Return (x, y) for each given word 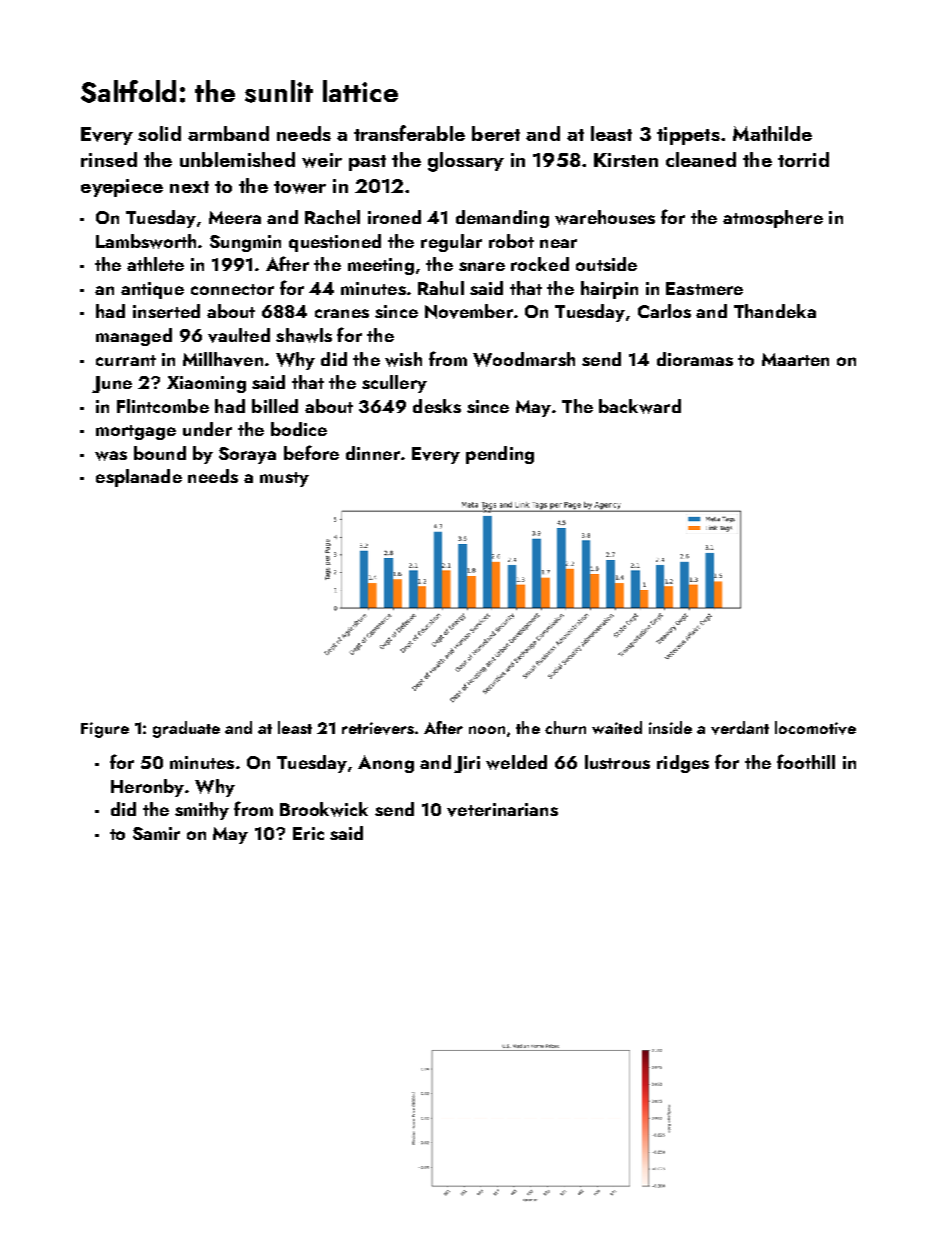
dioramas (695, 359)
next (189, 187)
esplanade (139, 478)
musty (284, 479)
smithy (202, 811)
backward (640, 406)
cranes (342, 313)
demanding (502, 219)
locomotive (815, 728)
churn (565, 727)
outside (606, 264)
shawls (304, 335)
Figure (105, 730)
